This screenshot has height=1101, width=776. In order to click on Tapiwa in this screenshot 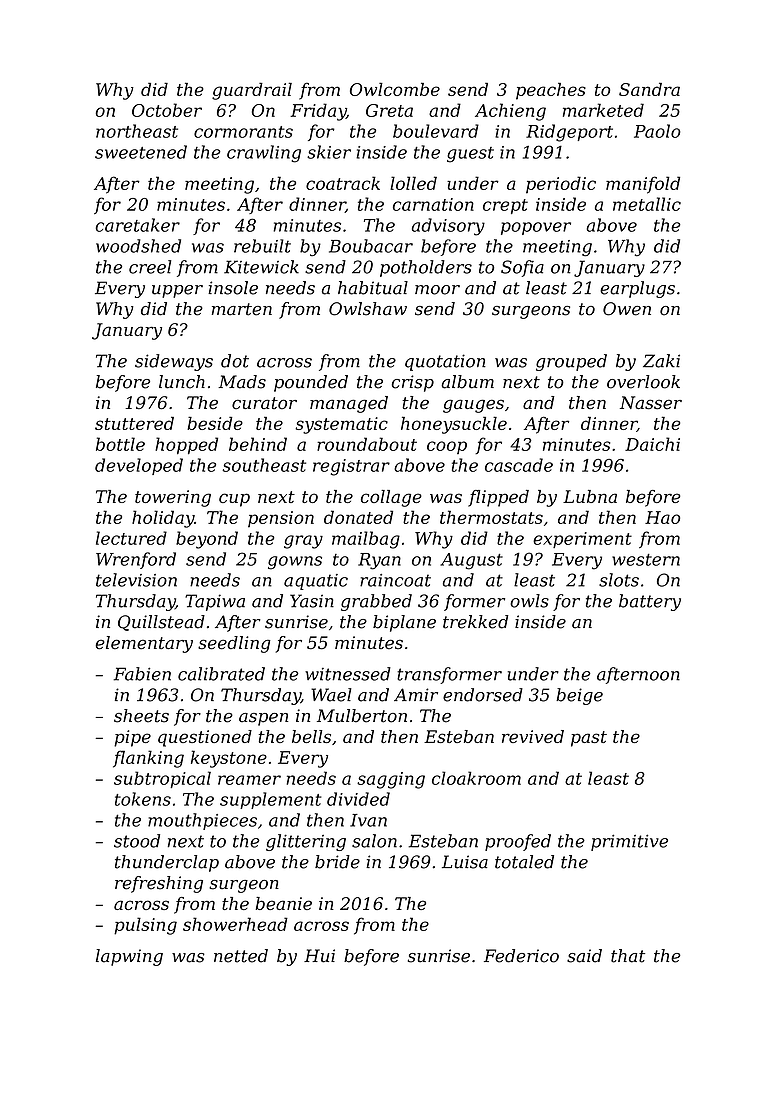, I will do `click(215, 602)`.
